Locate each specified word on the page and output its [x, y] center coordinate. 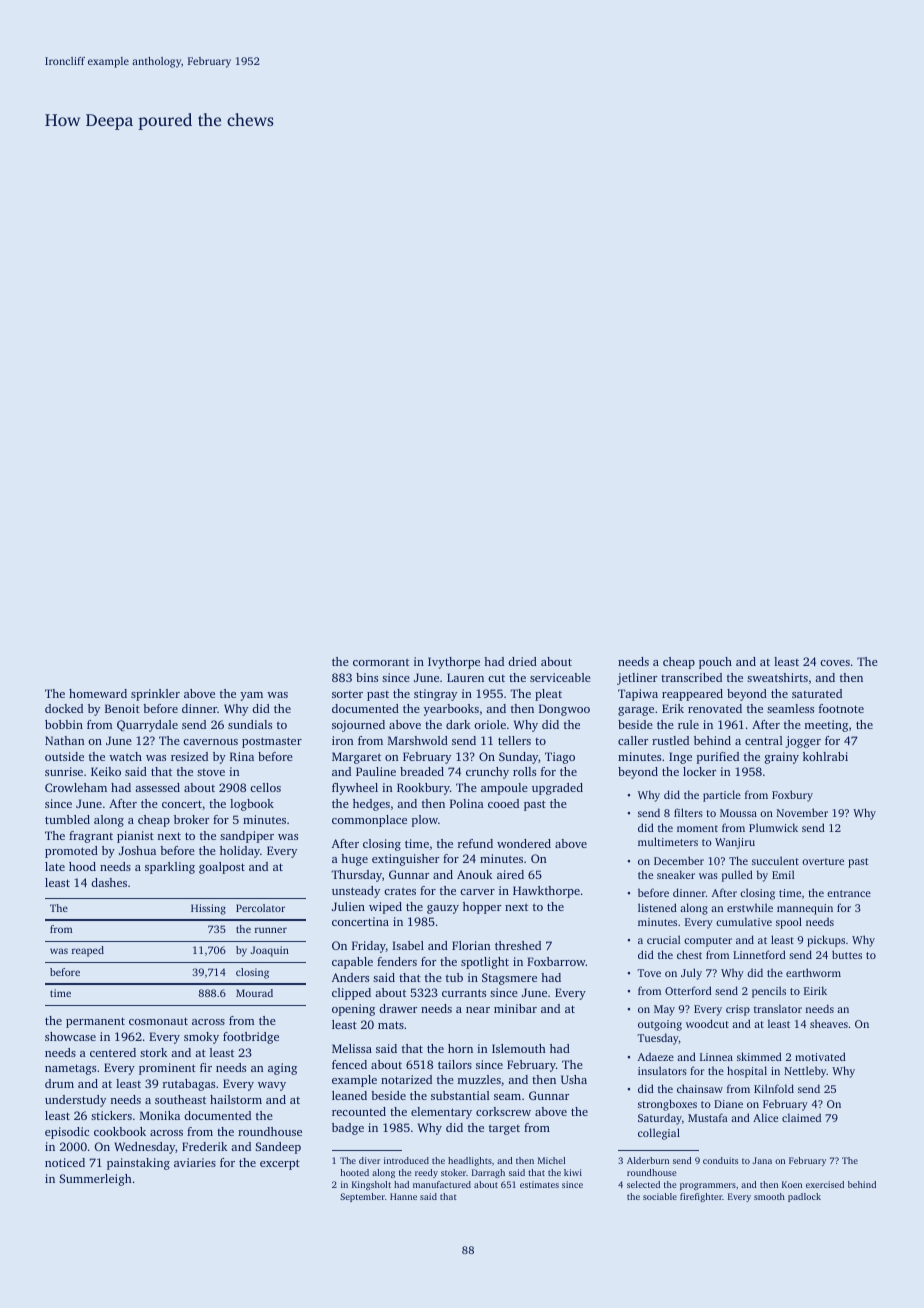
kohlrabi [825, 756]
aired [510, 874]
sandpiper [247, 837]
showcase [70, 1036]
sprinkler [155, 695]
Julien [348, 906]
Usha [574, 1079]
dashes [109, 882]
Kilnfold [774, 1088]
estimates [539, 1184]
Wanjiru [735, 843]
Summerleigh [95, 1180]
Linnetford [759, 954]
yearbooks [451, 710]
